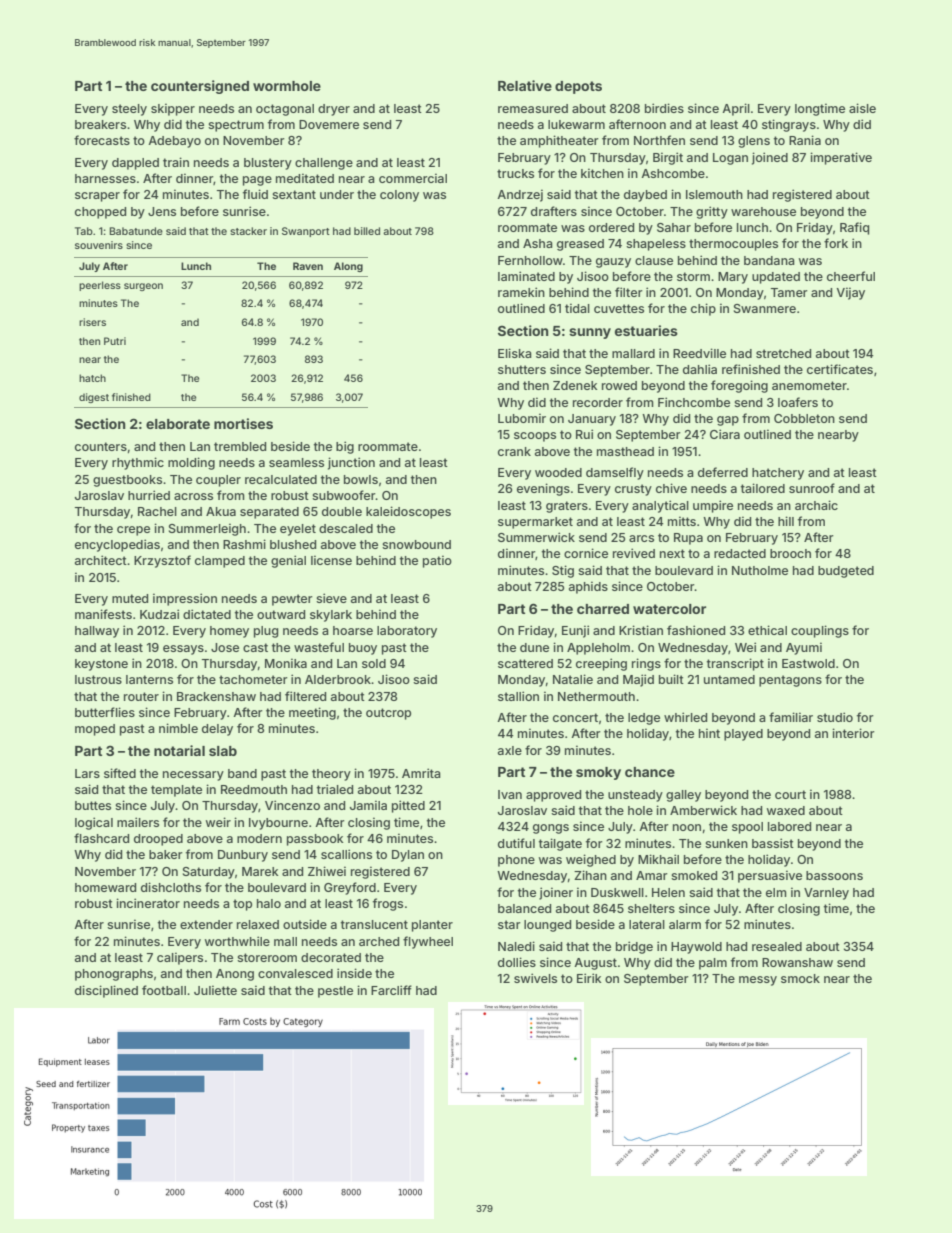 The height and width of the screenshot is (1233, 952). I want to click on amphitheater, so click(559, 141).
